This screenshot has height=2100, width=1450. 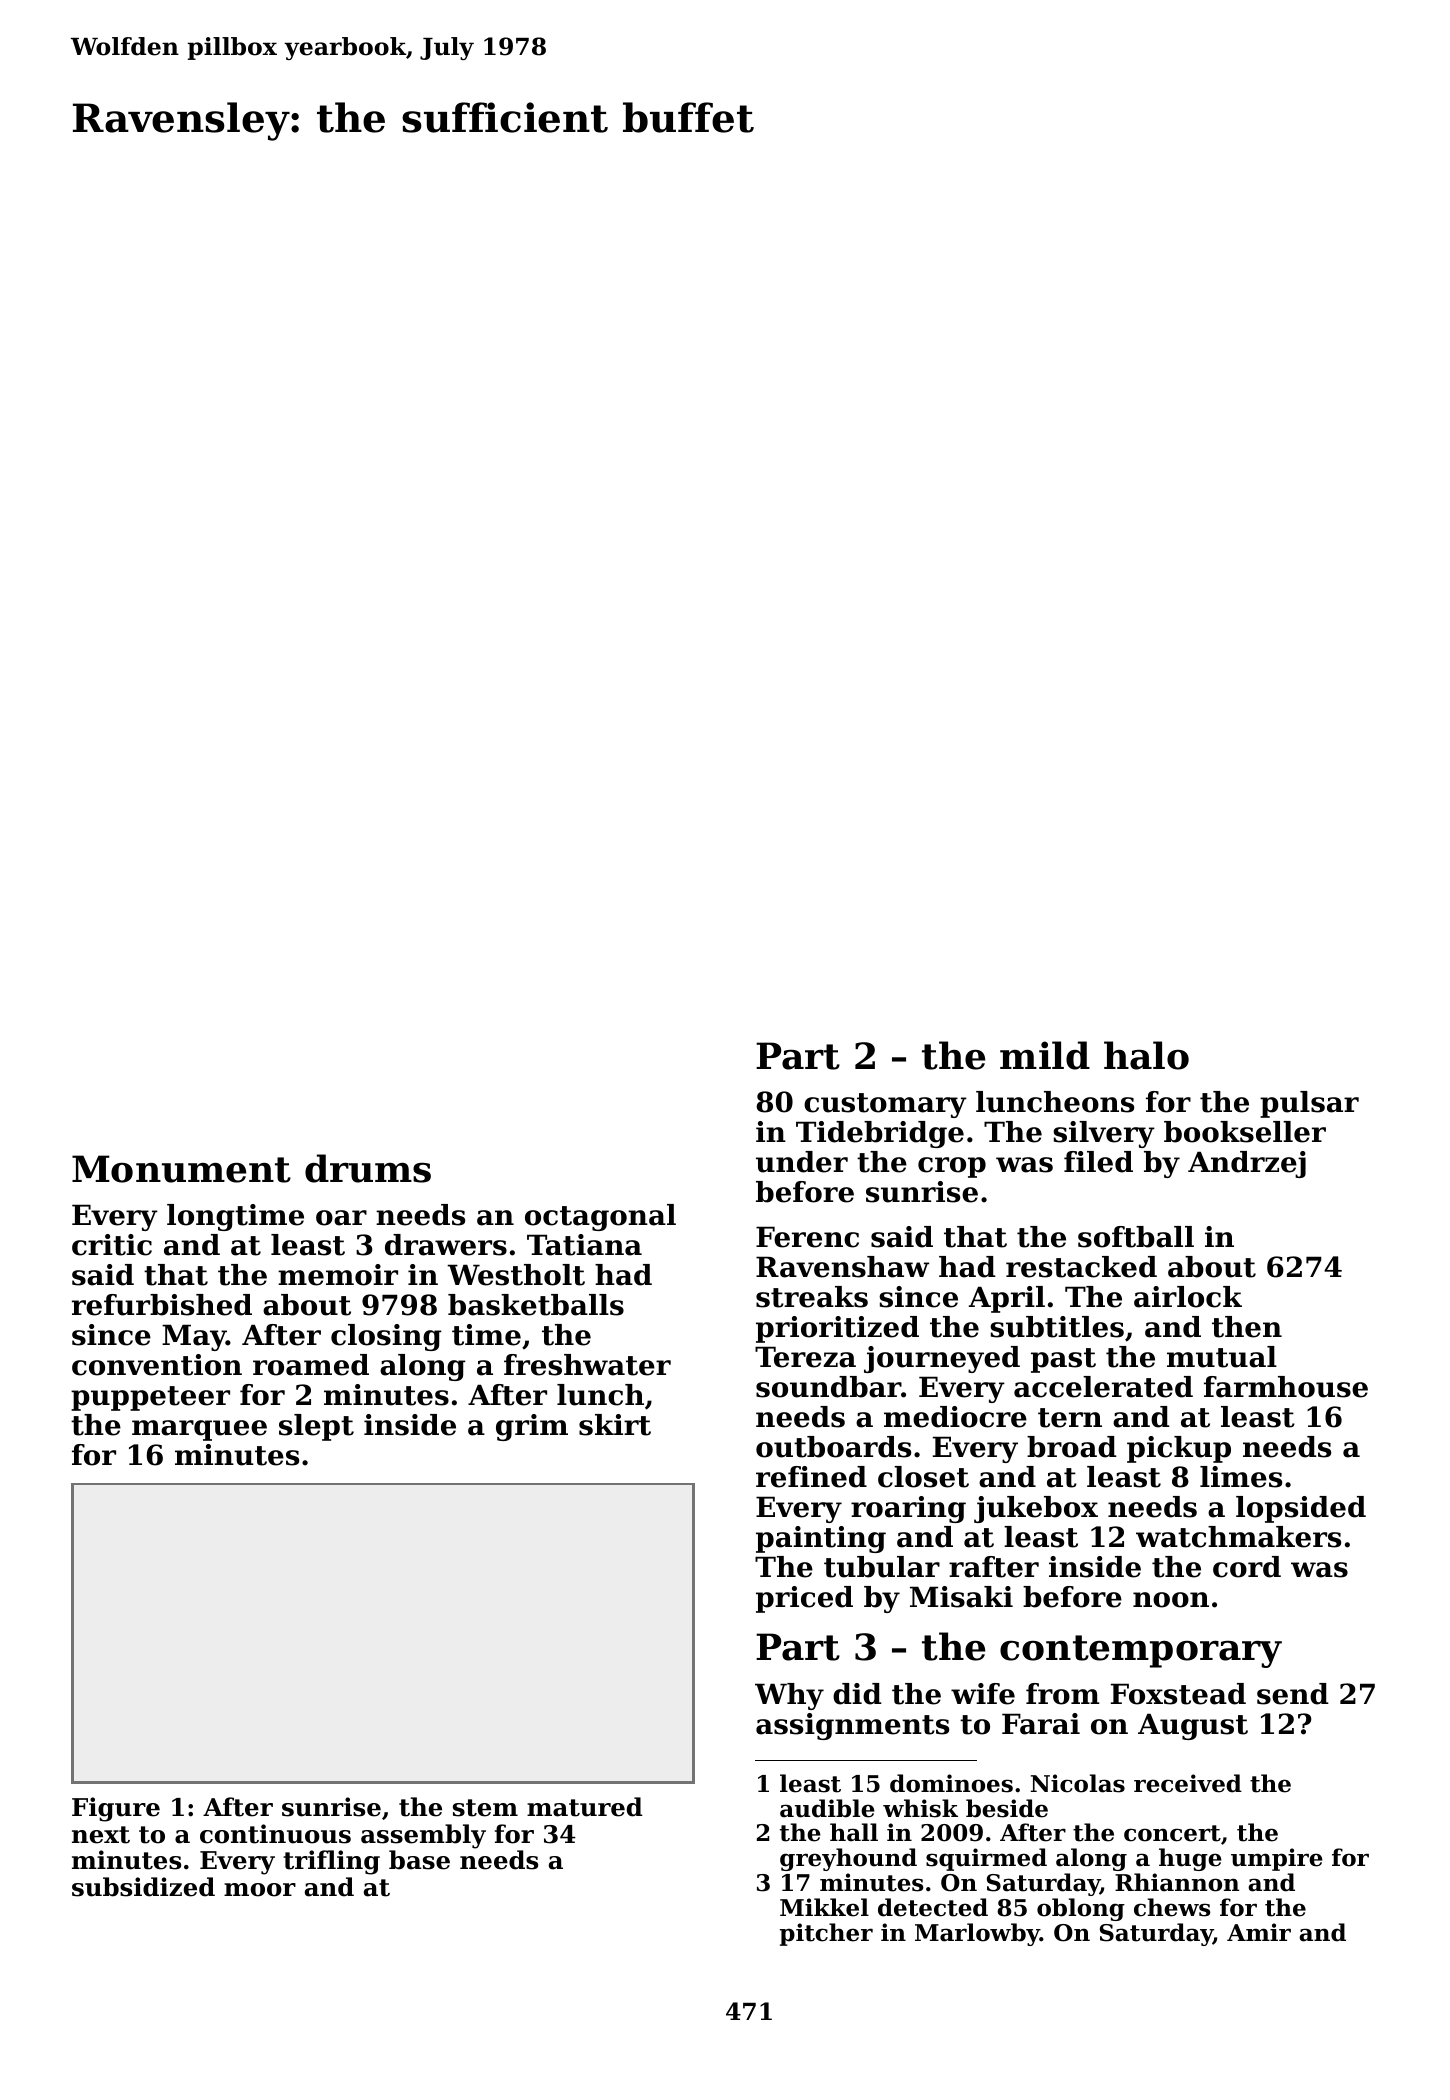 I want to click on drums, so click(x=368, y=1168).
